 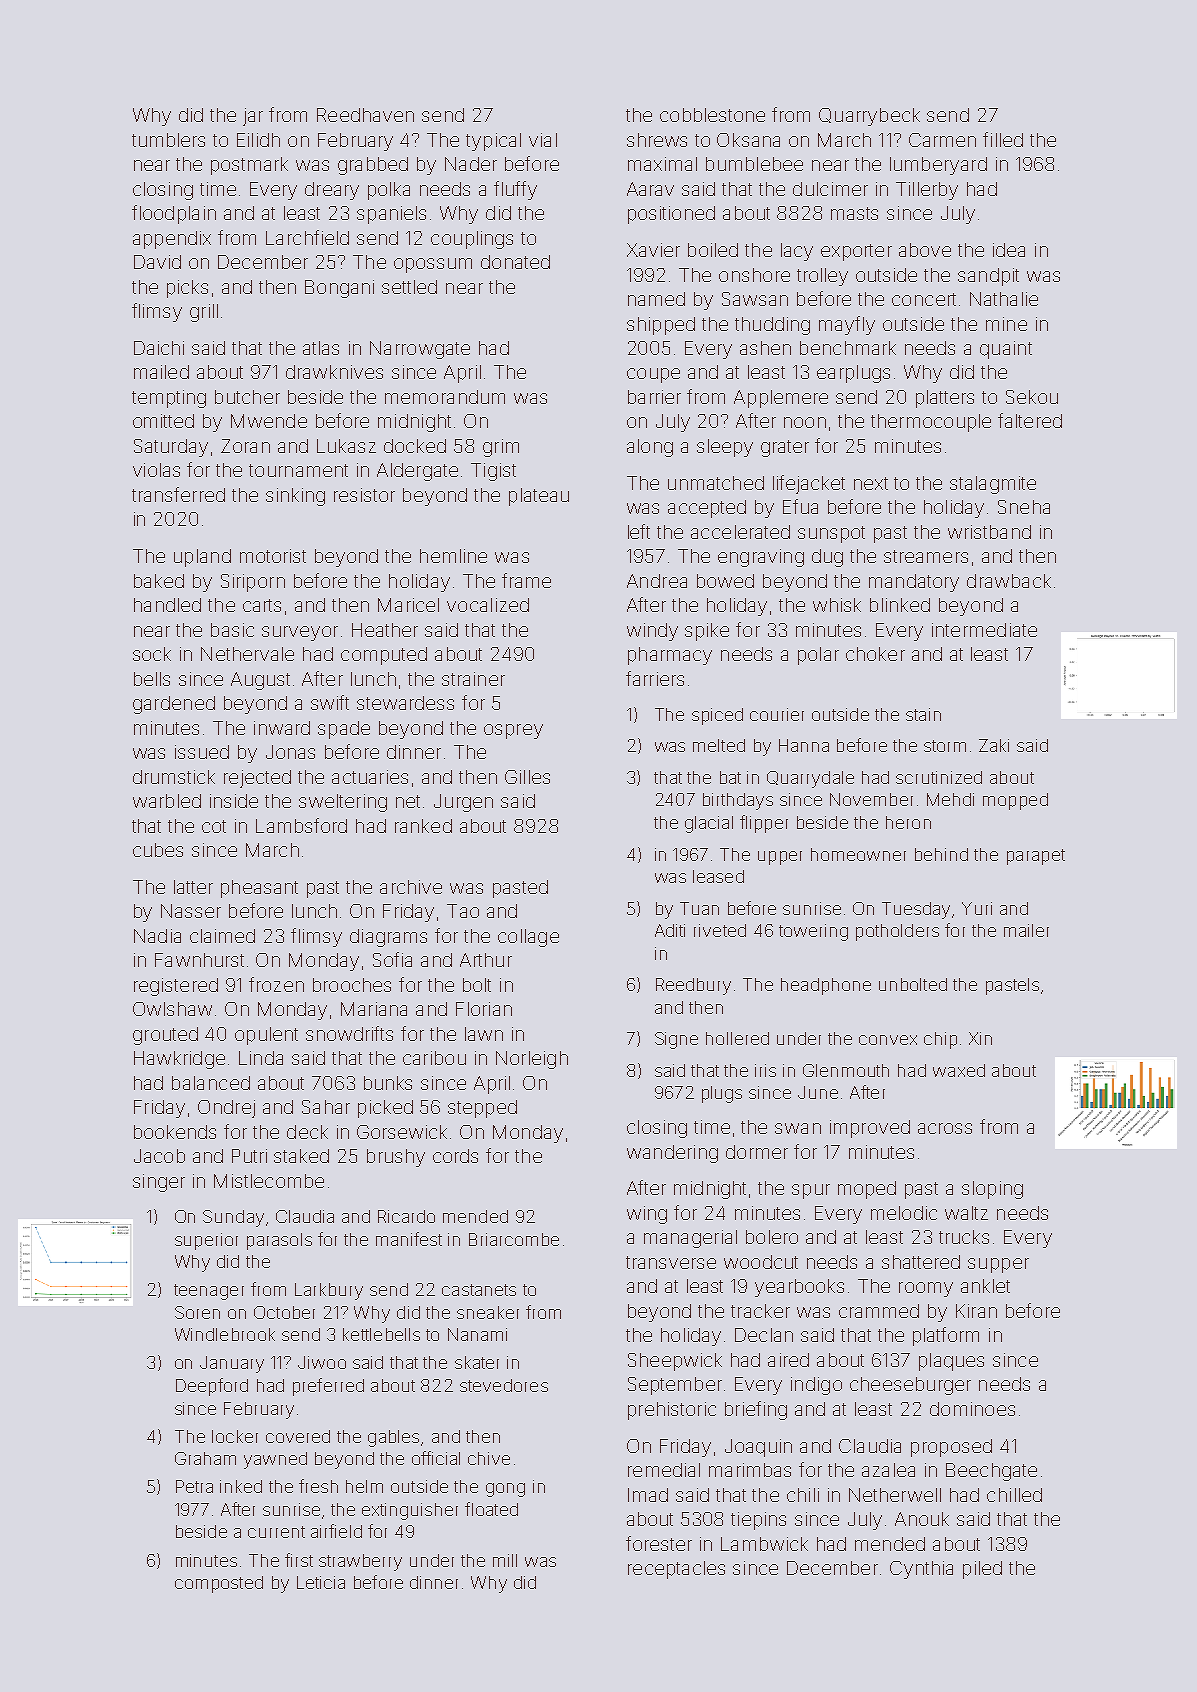 I want to click on typical, so click(x=493, y=142).
